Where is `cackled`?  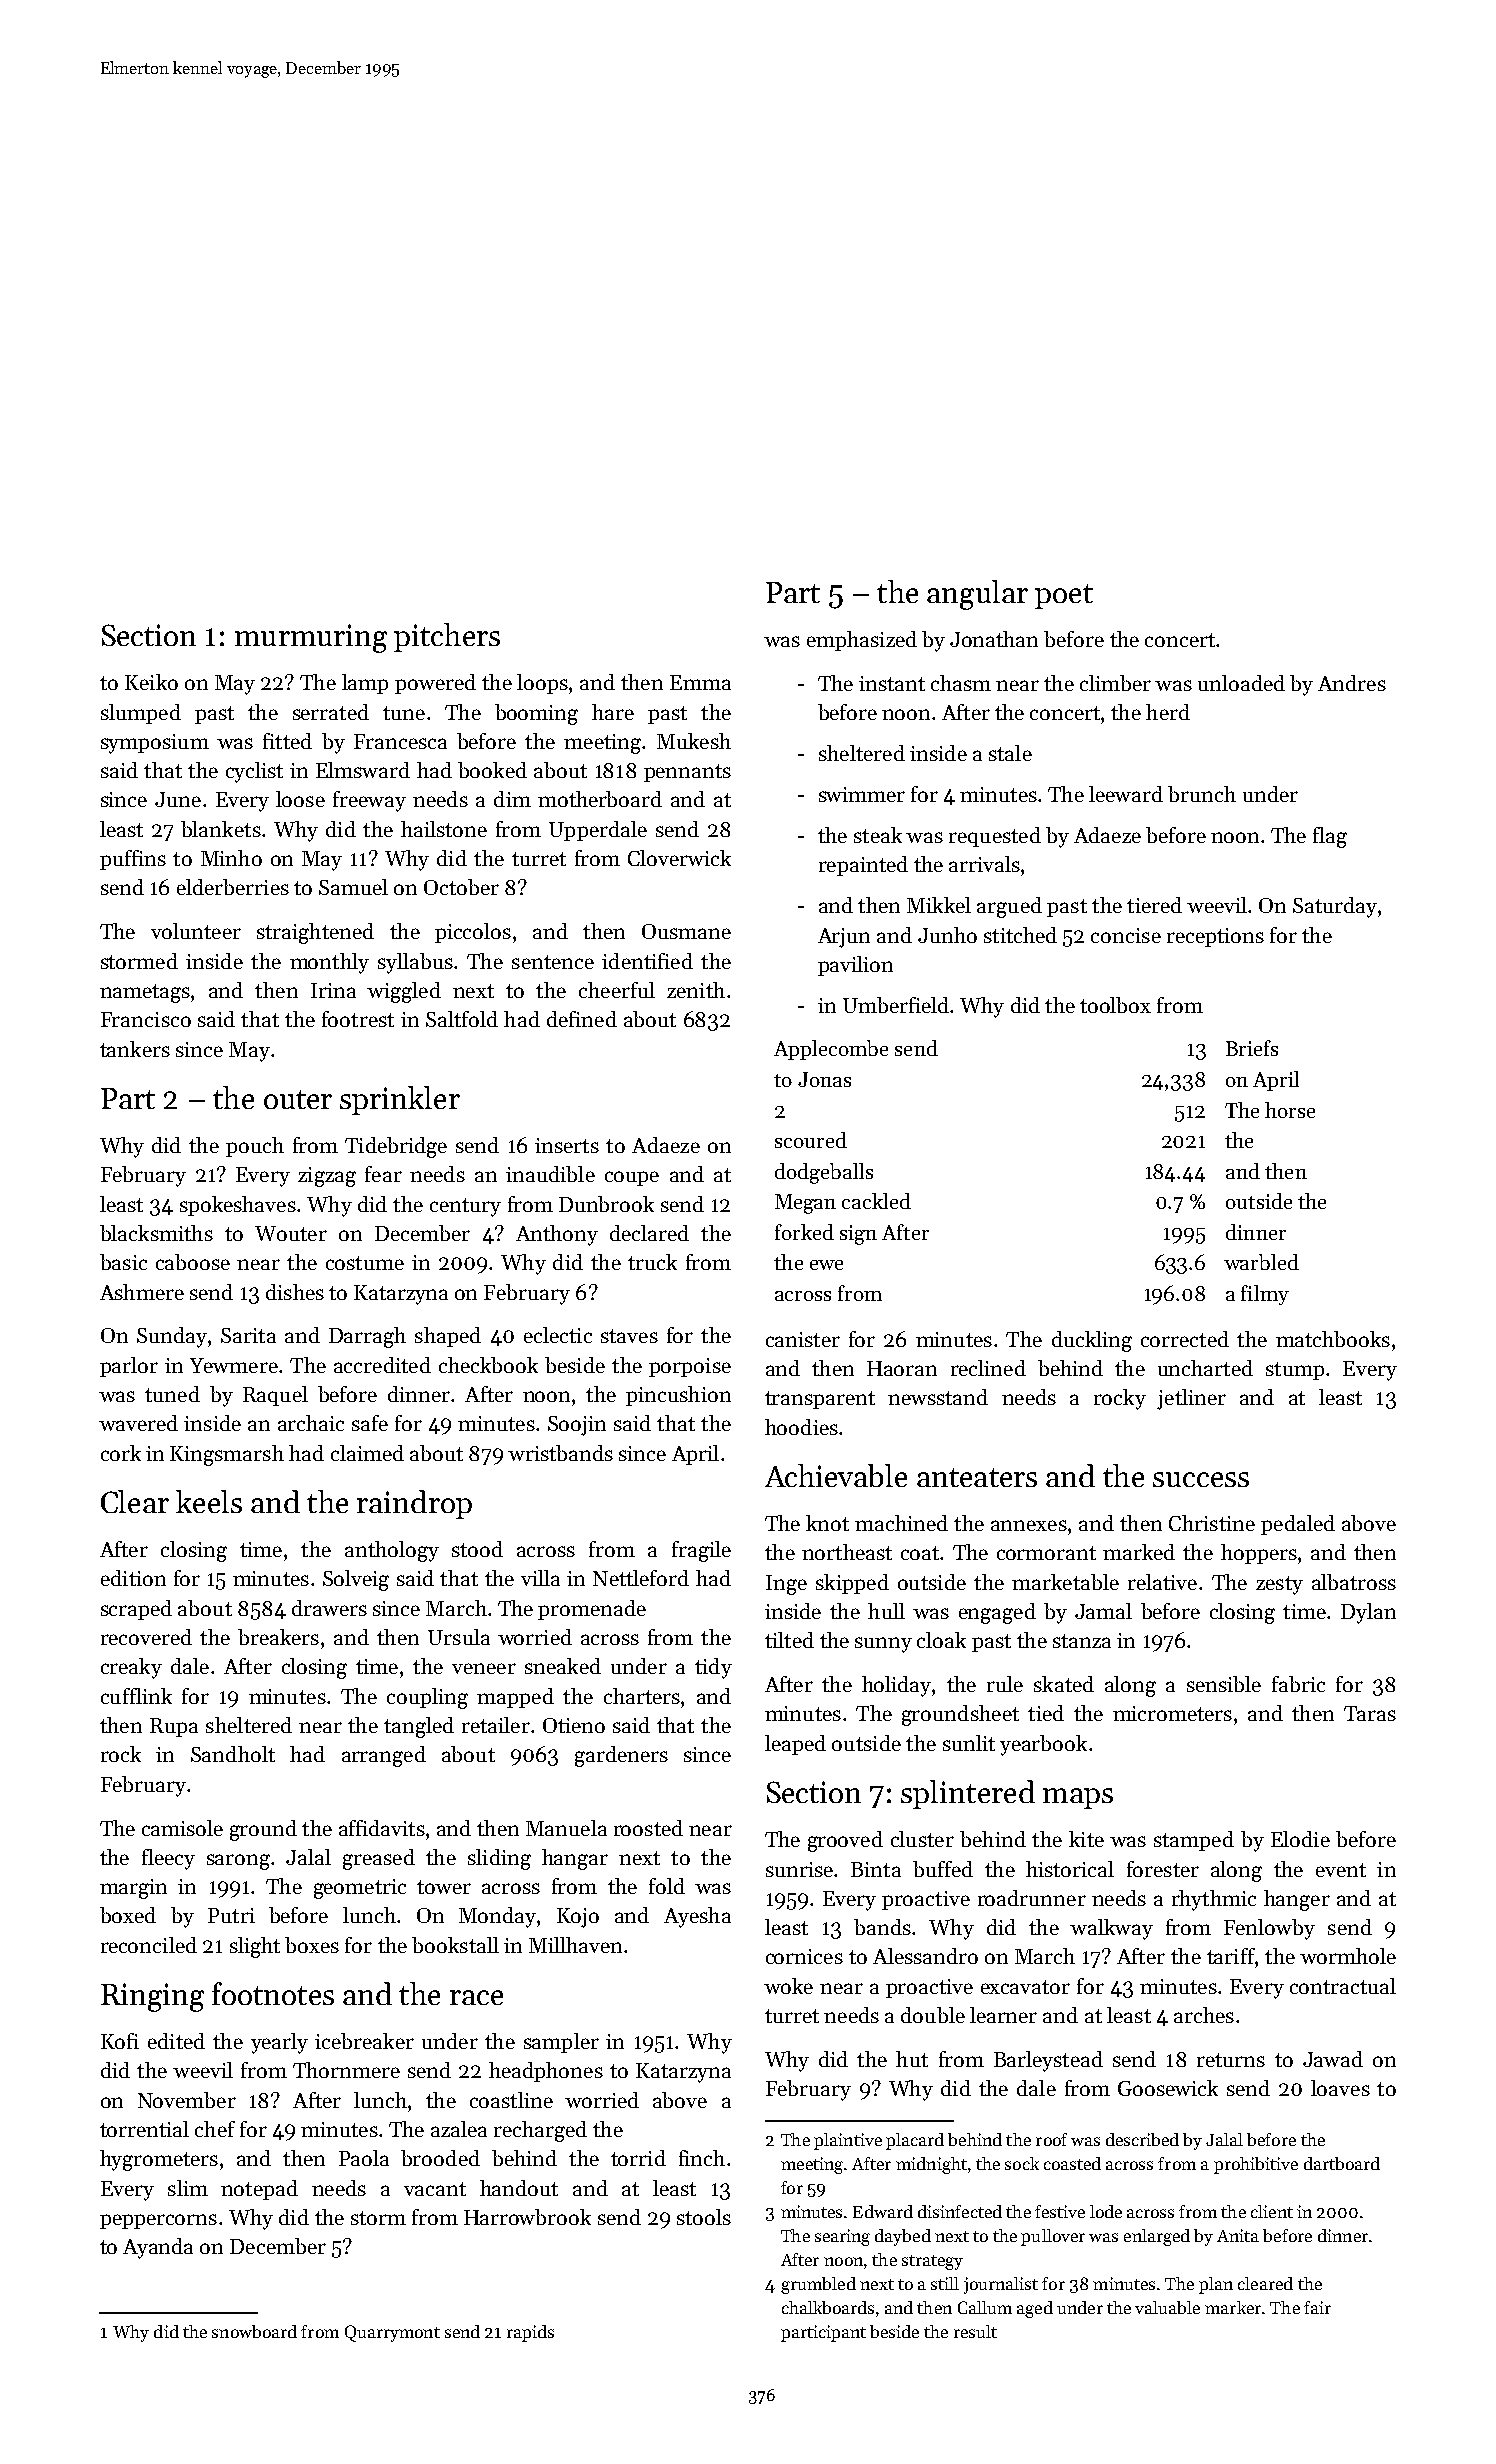
cackled is located at coordinates (876, 1201).
